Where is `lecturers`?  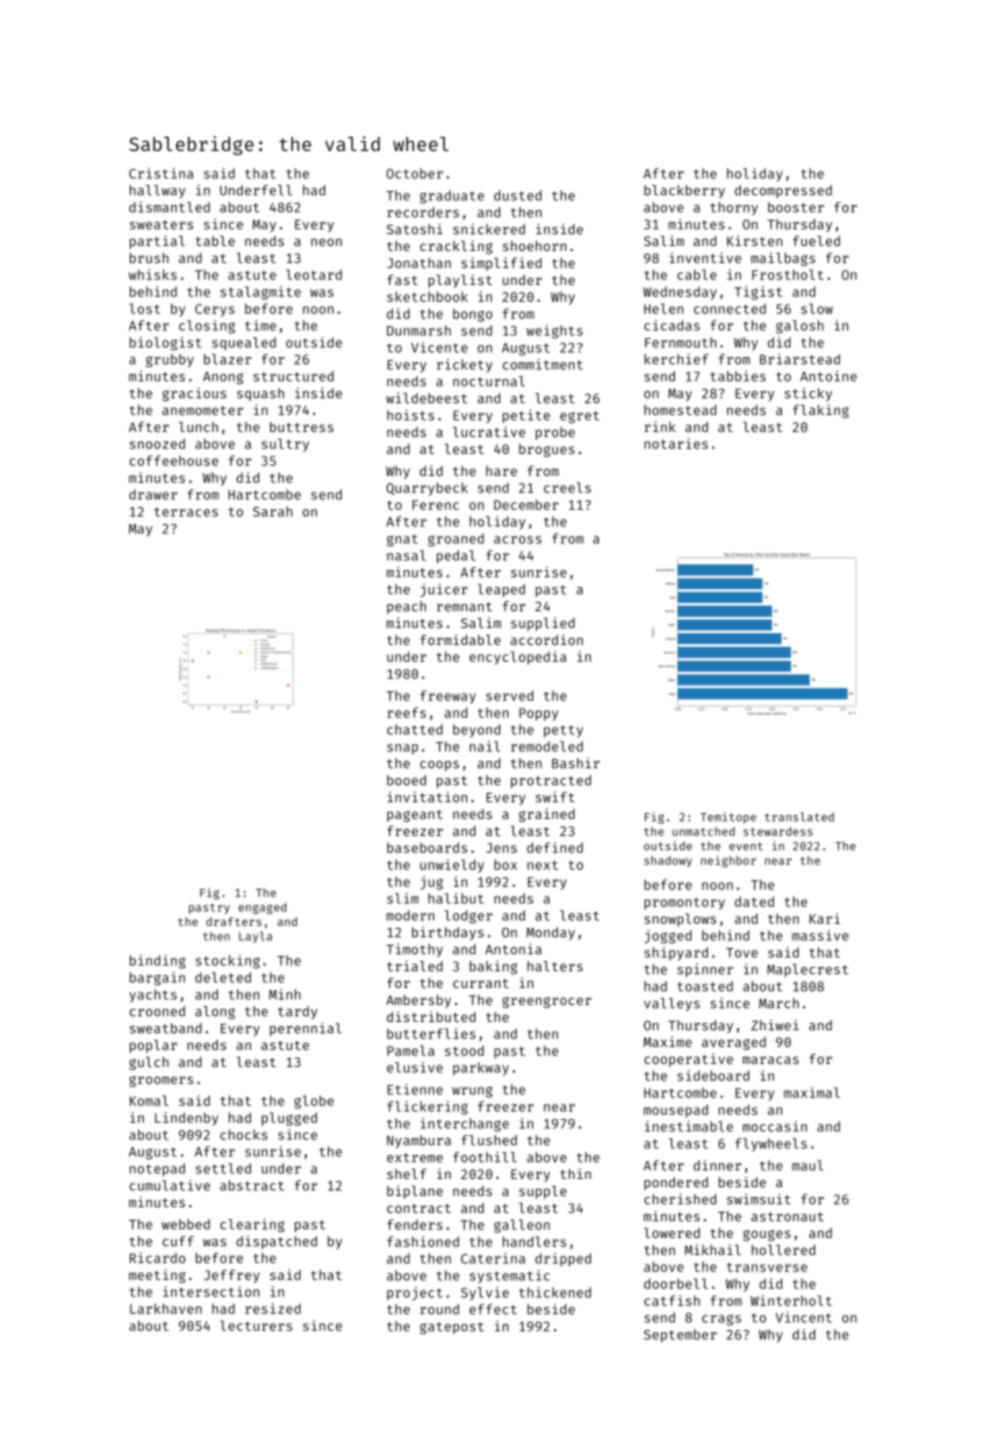
lecturers is located at coordinates (256, 1325).
